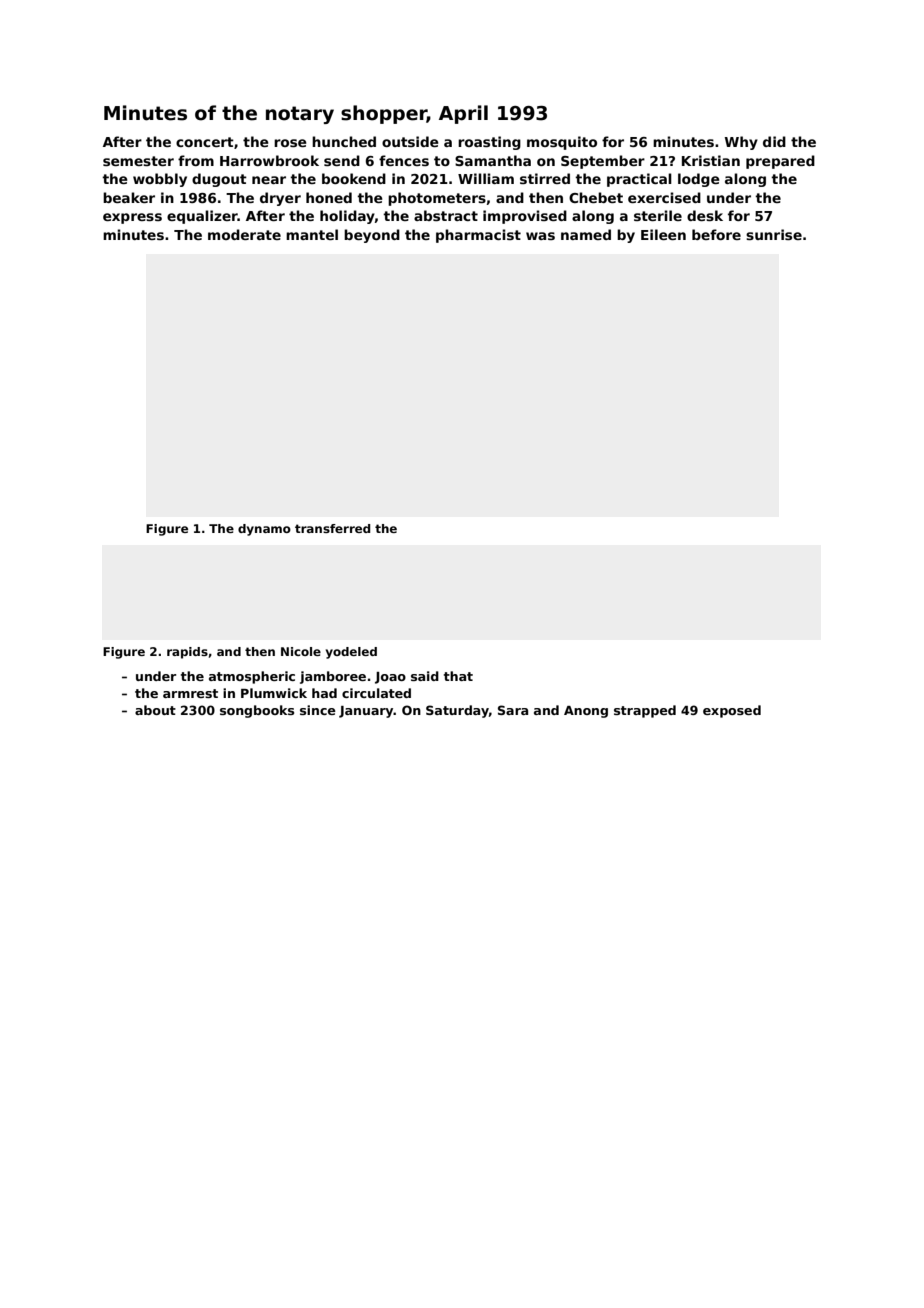 The image size is (924, 1308). I want to click on named, so click(586, 234).
